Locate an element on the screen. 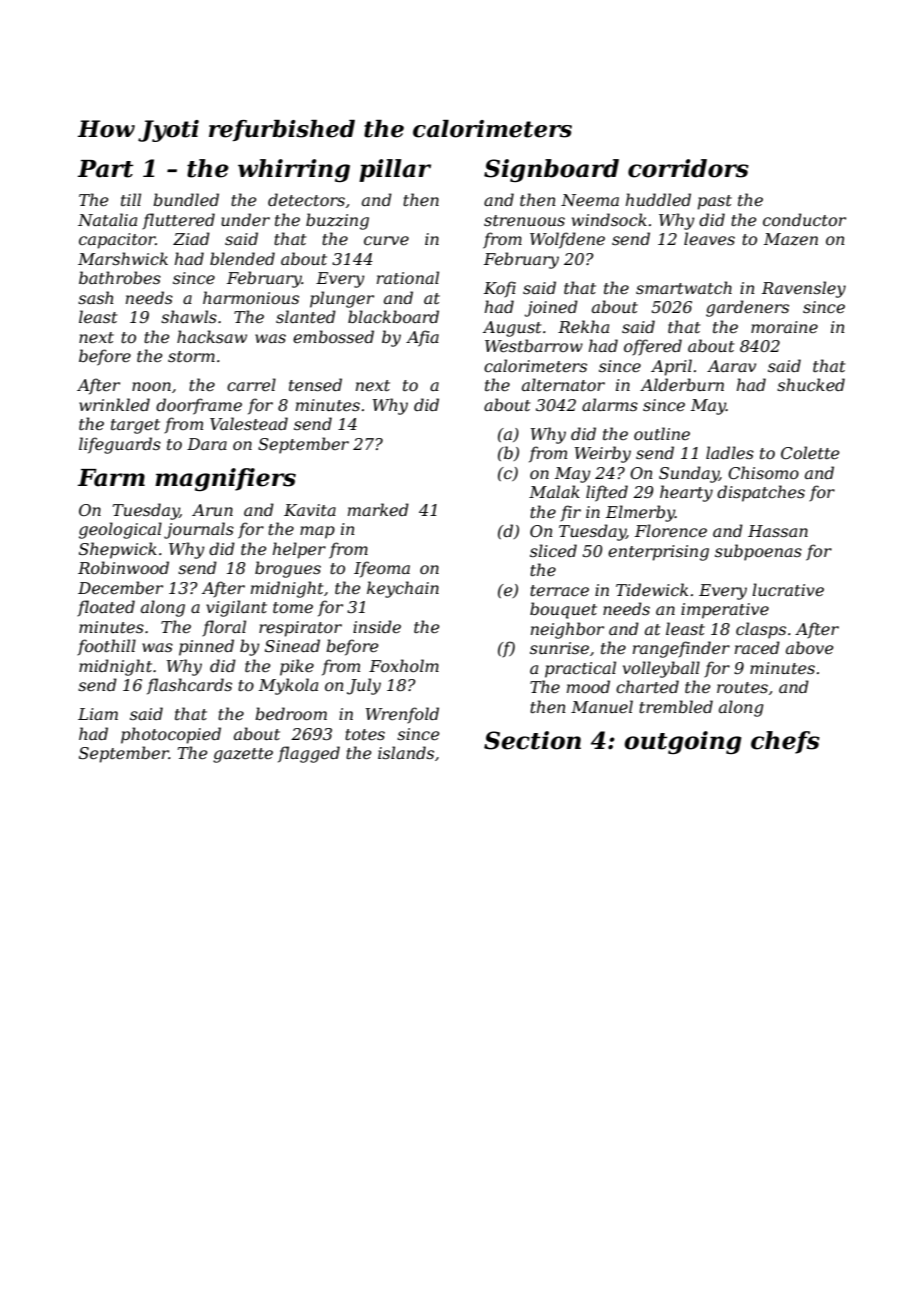 The image size is (924, 1314). Tidewick is located at coordinates (652, 589).
